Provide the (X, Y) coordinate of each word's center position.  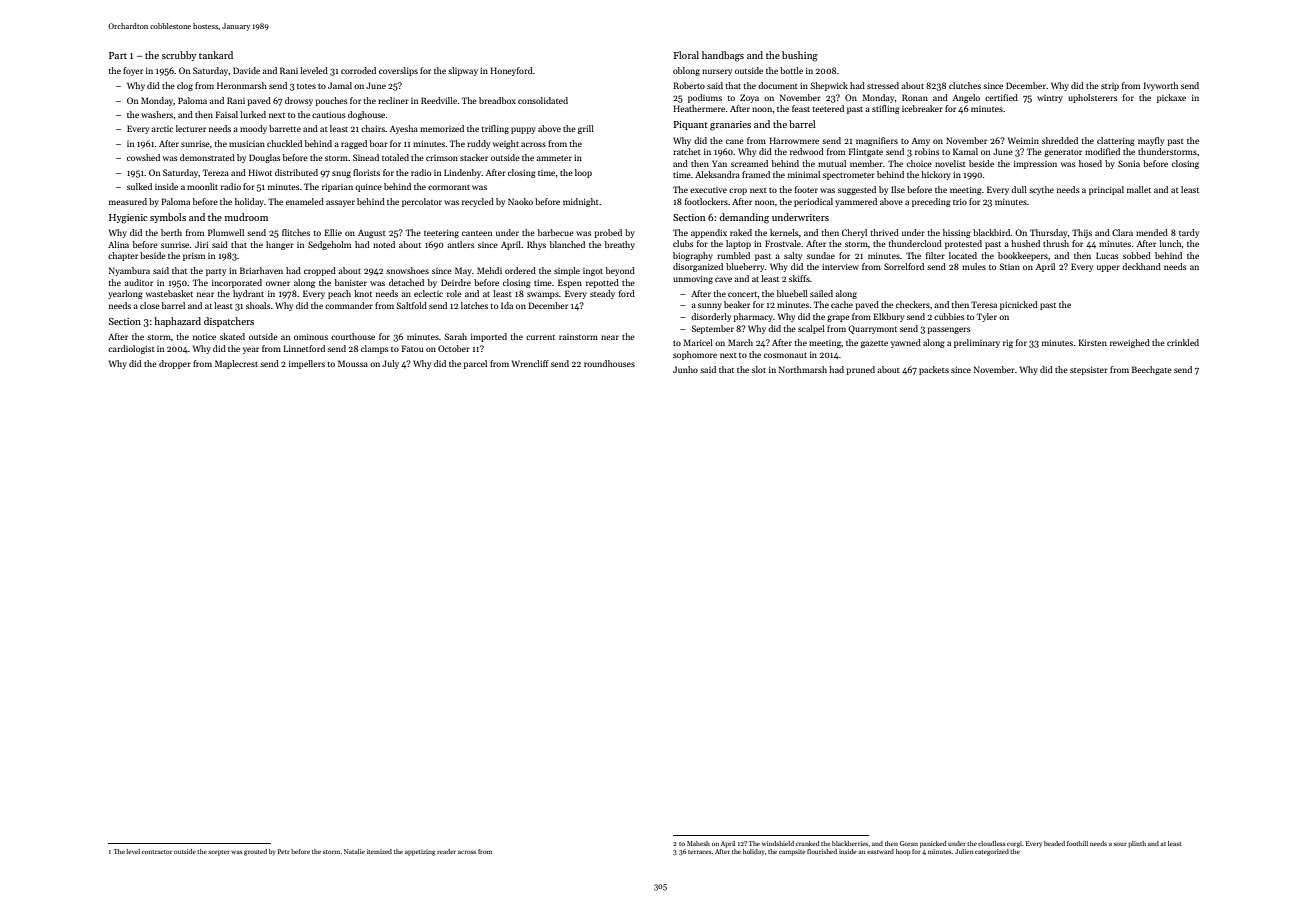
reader (446, 851)
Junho (685, 369)
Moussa (353, 363)
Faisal (226, 114)
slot (759, 369)
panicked (933, 844)
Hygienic (128, 219)
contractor (157, 852)
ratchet (687, 151)
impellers (307, 364)
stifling (886, 109)
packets (934, 370)
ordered (520, 270)
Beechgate (1152, 370)
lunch (1170, 243)
